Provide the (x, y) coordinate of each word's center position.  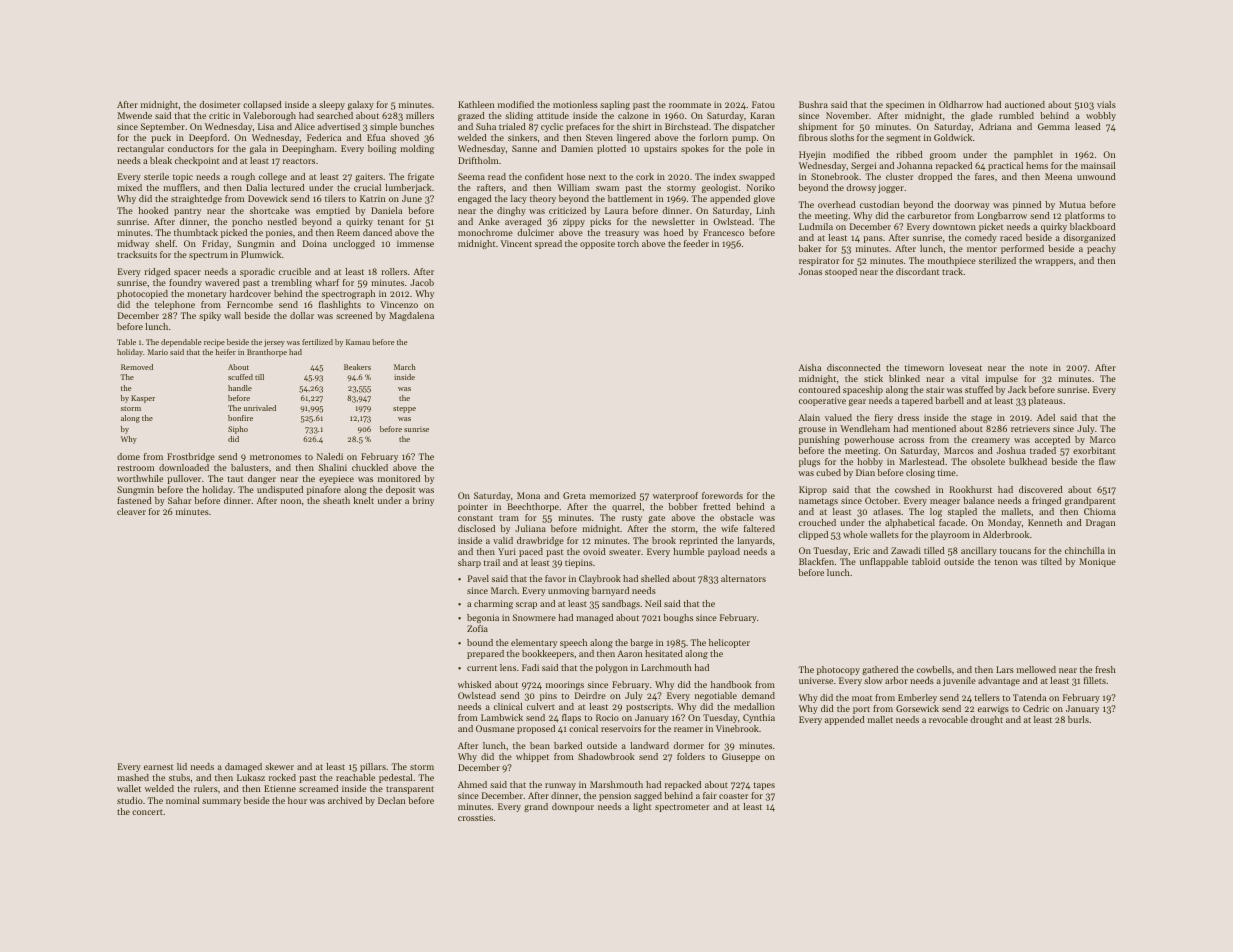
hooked (153, 210)
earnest (158, 767)
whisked (474, 684)
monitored (399, 478)
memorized (613, 495)
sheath (336, 500)
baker (810, 248)
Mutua (1072, 204)
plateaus (1045, 401)
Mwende (134, 115)
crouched (817, 522)
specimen (905, 105)
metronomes (275, 457)
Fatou (763, 104)
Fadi (530, 667)
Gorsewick (917, 708)
